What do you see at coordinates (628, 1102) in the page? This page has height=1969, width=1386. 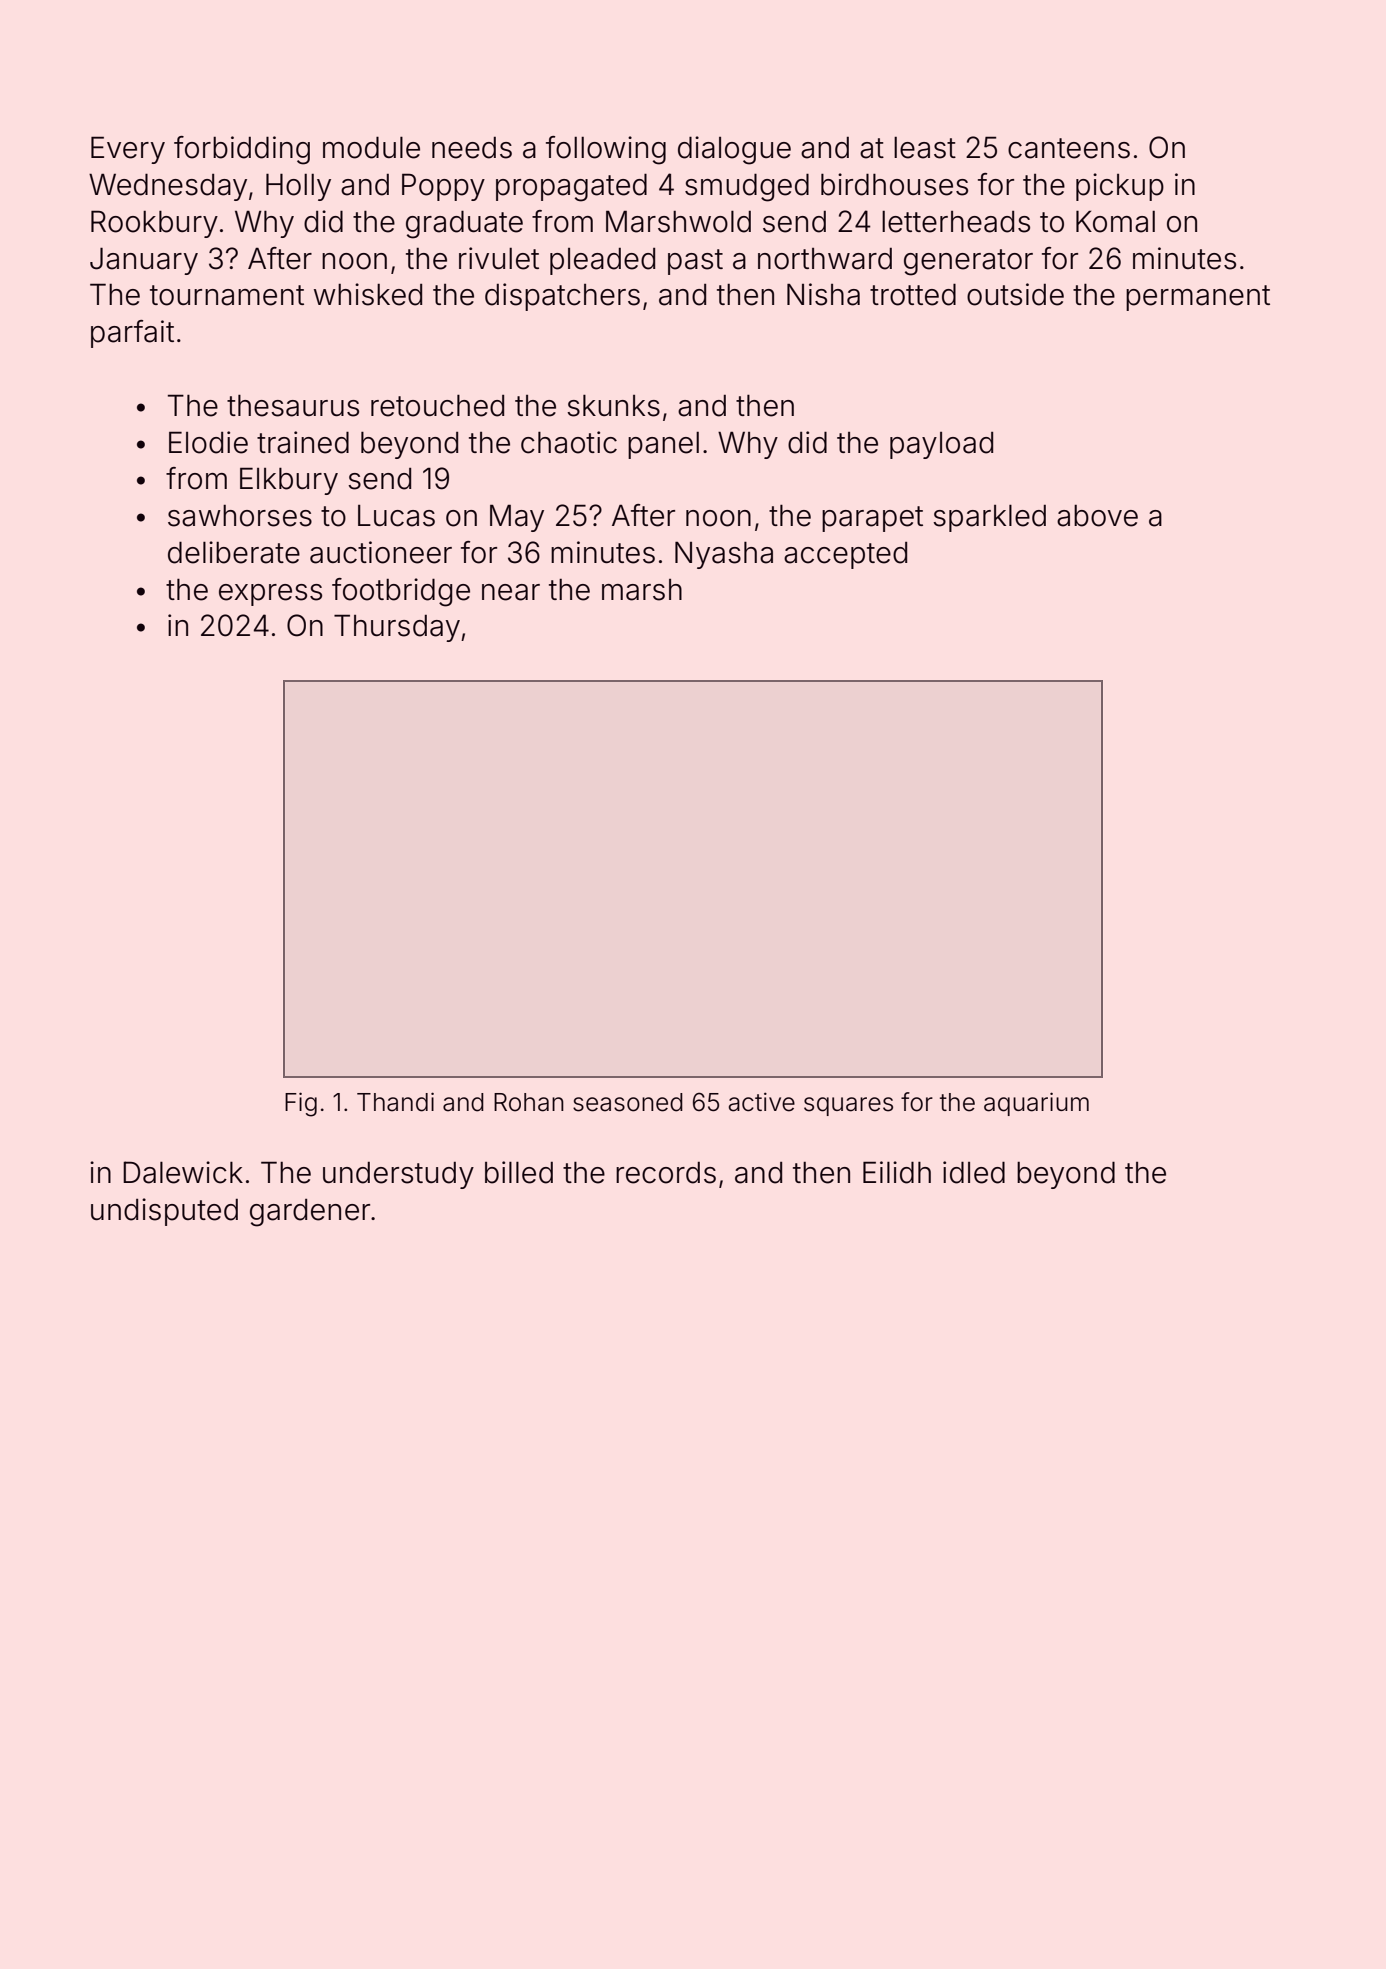 I see `seasoned` at bounding box center [628, 1102].
